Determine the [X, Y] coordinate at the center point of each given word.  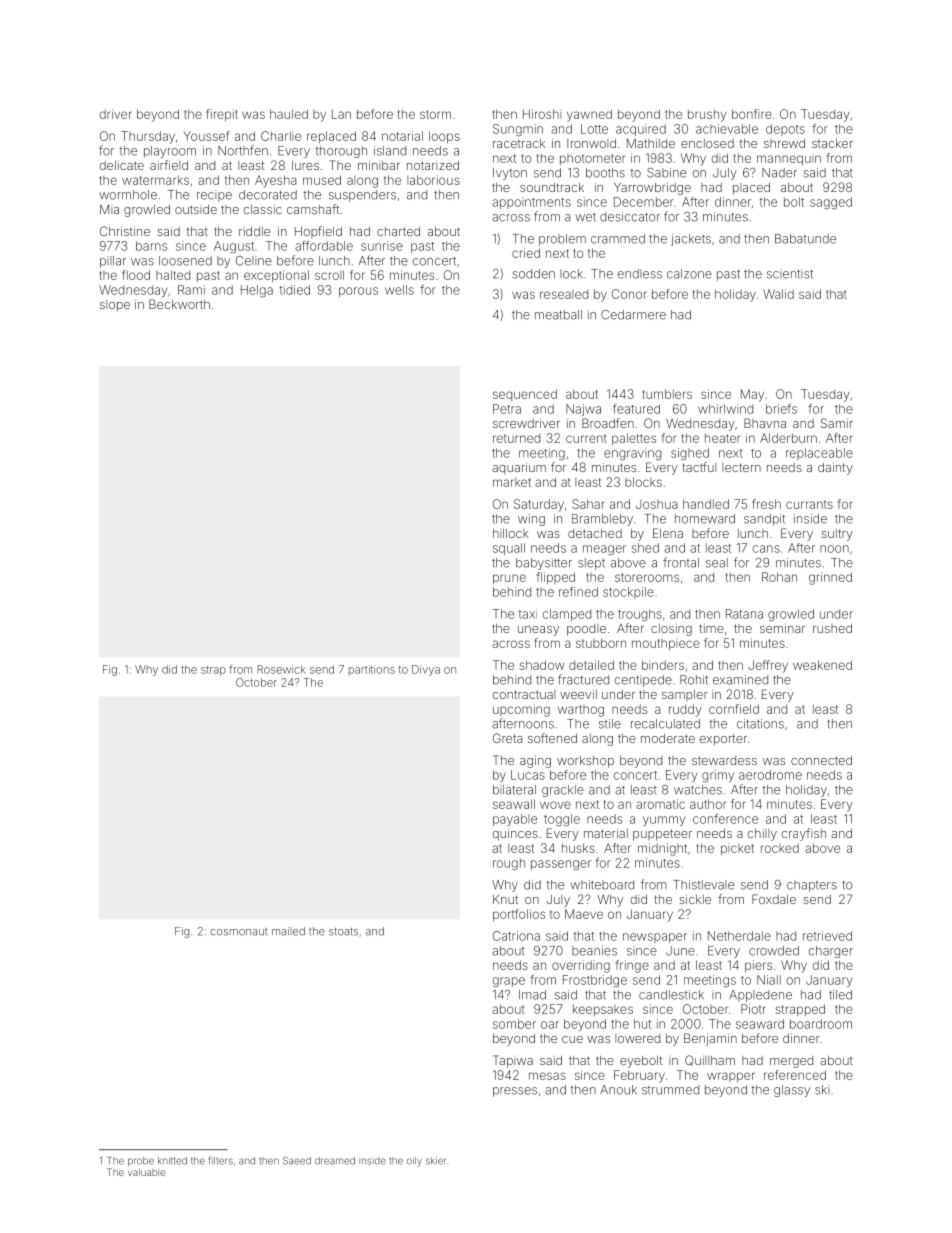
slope [115, 306]
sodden [534, 274]
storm [435, 114]
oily [414, 1161]
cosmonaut [239, 932]
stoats [343, 932]
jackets [691, 240]
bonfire [752, 114]
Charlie [281, 136]
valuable [146, 1172]
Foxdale [774, 899]
